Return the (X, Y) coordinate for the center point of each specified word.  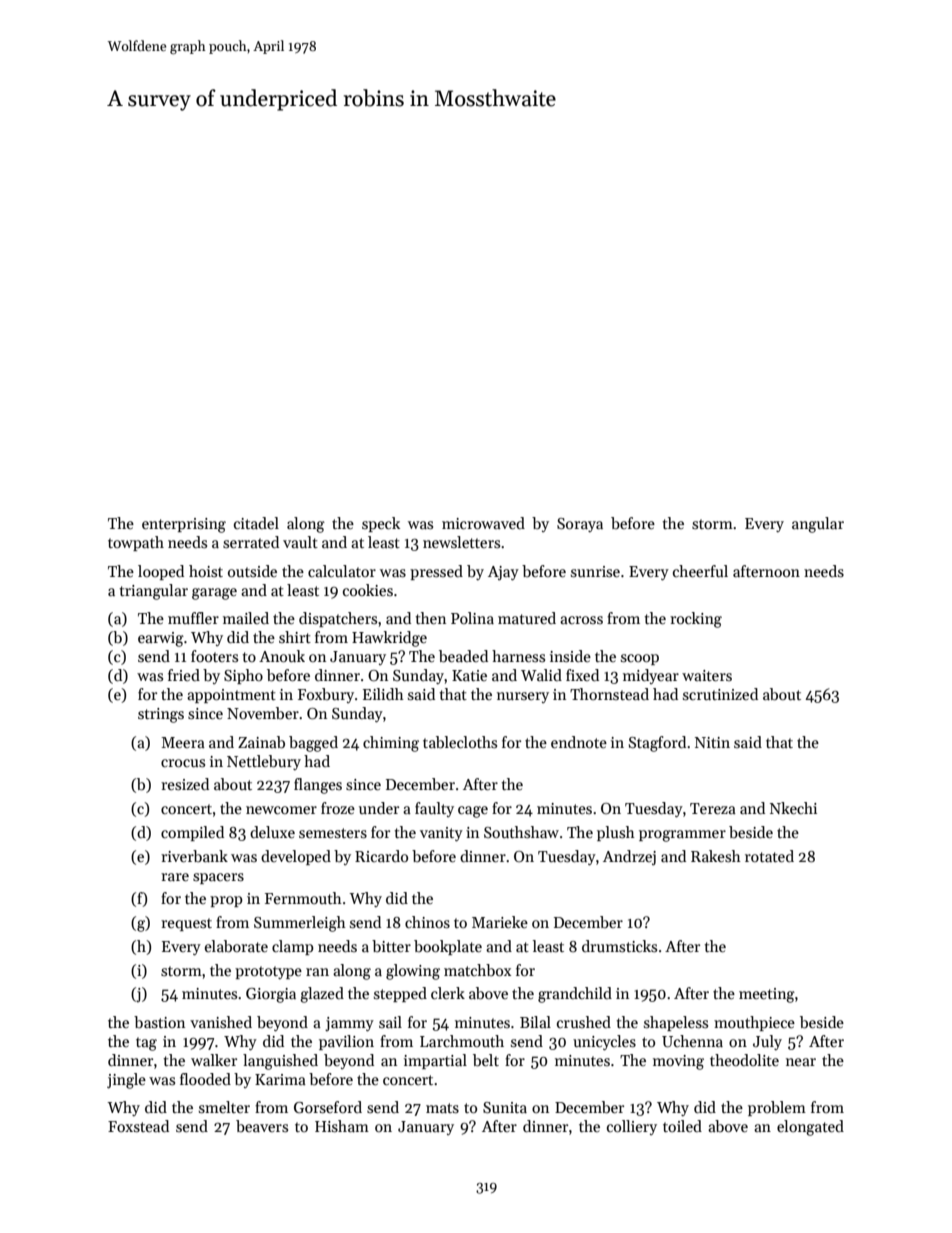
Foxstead (138, 1126)
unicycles (604, 1042)
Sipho (243, 676)
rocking (696, 620)
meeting (767, 995)
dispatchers (338, 619)
